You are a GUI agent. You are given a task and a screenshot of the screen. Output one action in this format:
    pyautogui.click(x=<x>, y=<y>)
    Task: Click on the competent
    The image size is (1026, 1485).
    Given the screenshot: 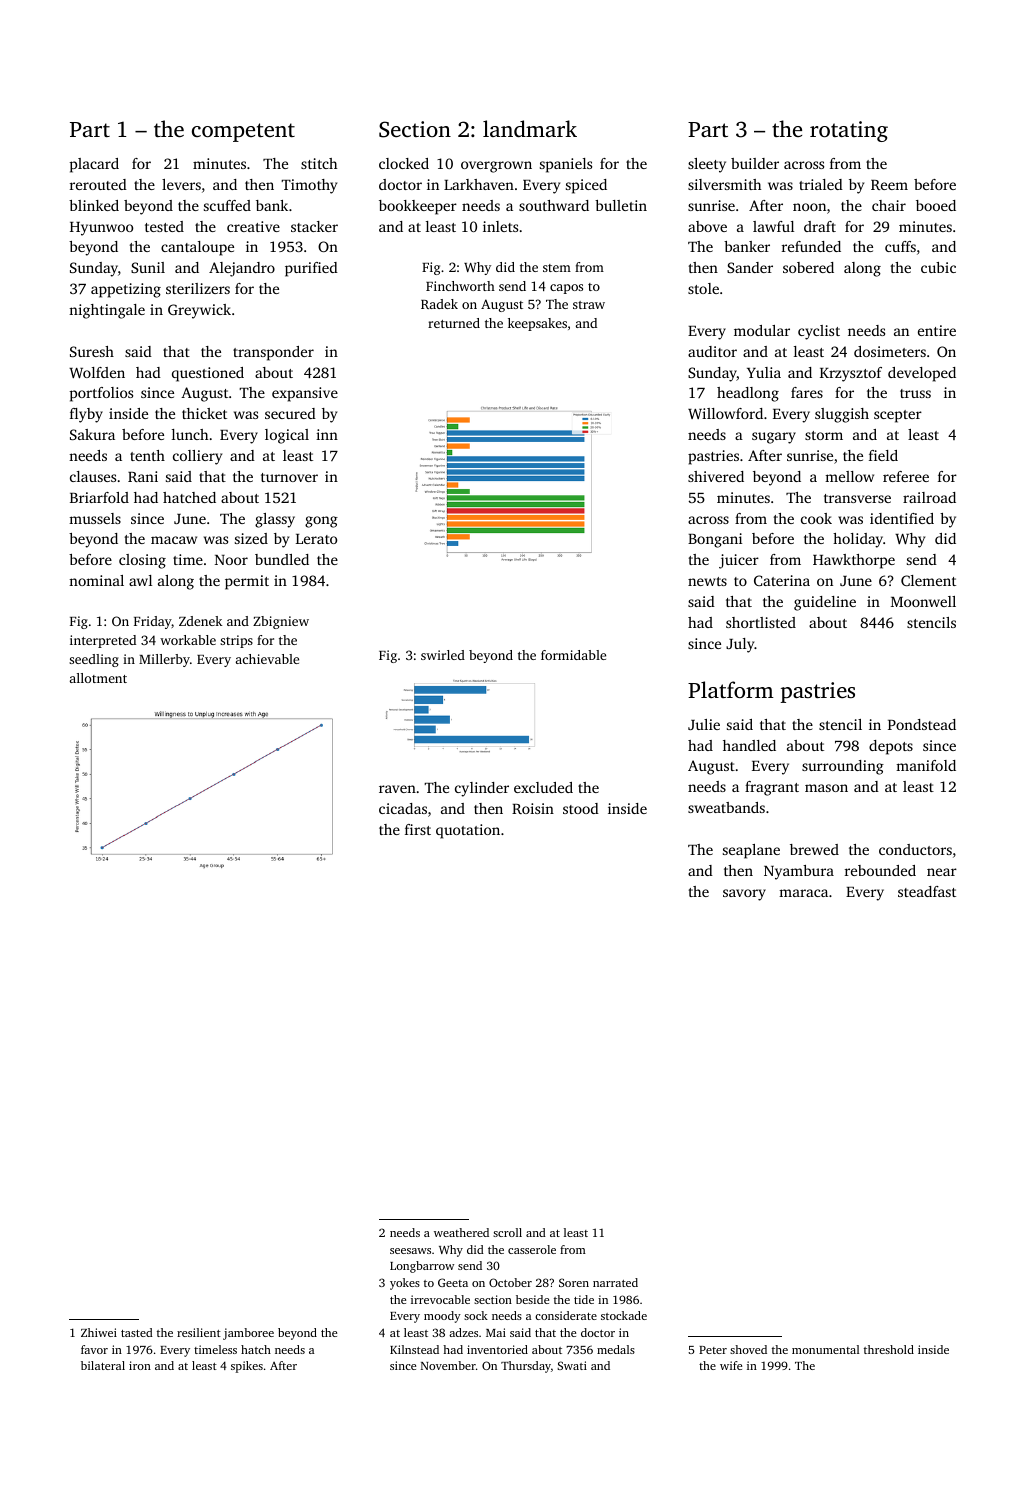 What is the action you would take?
    pyautogui.click(x=243, y=132)
